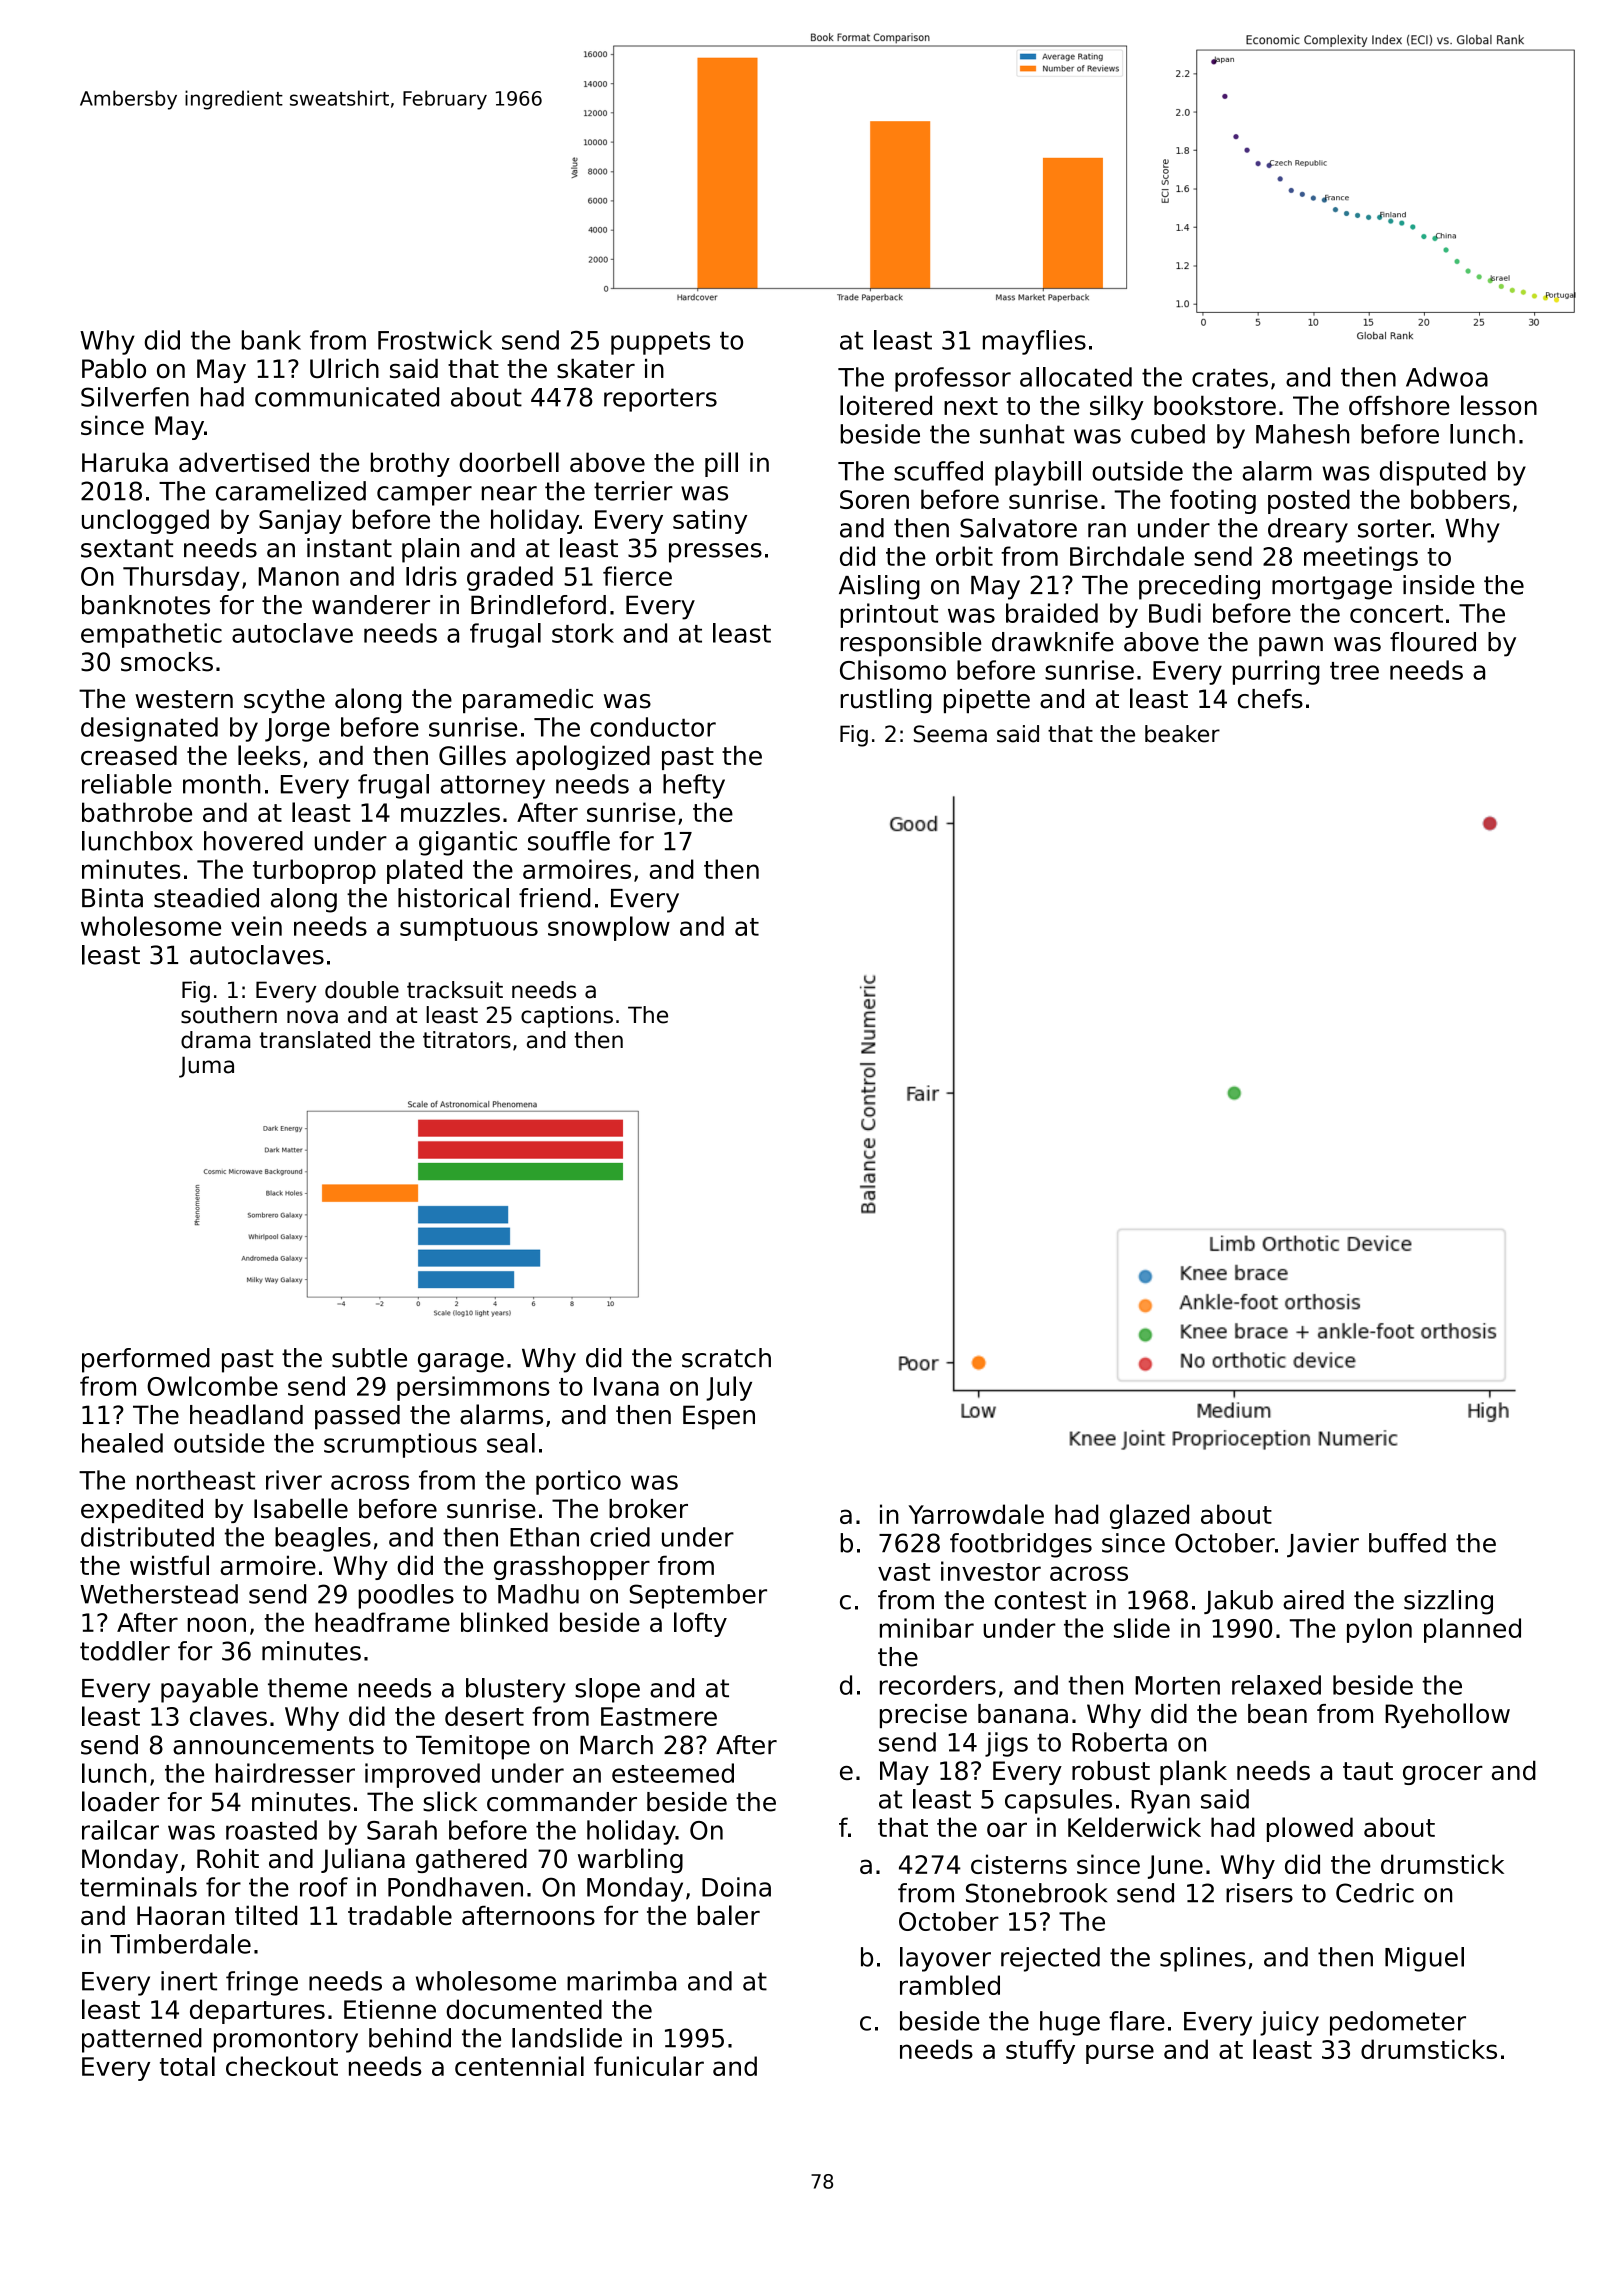 This document has width=1620, height=2292. I want to click on snowplow, so click(609, 928).
